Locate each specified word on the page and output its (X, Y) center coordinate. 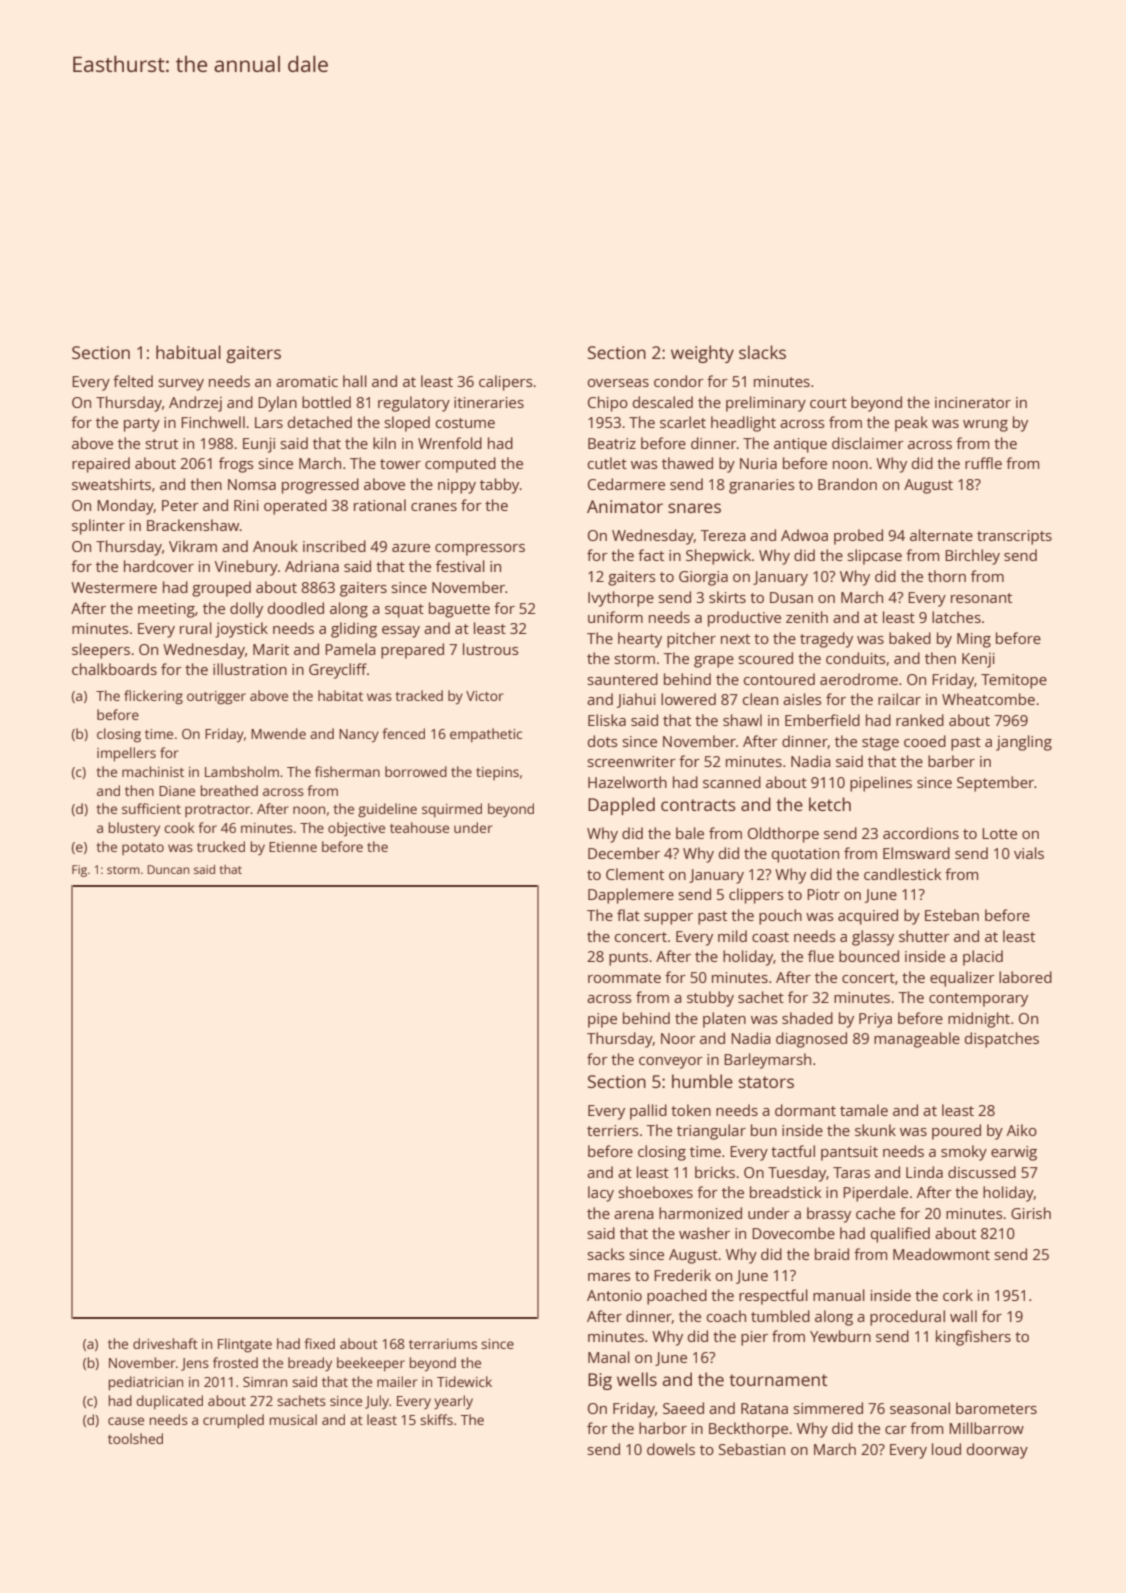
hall (355, 381)
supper (668, 919)
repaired (101, 465)
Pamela (350, 649)
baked (910, 638)
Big (600, 1381)
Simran (265, 1382)
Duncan (168, 869)
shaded (807, 1018)
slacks (762, 352)
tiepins (497, 773)
